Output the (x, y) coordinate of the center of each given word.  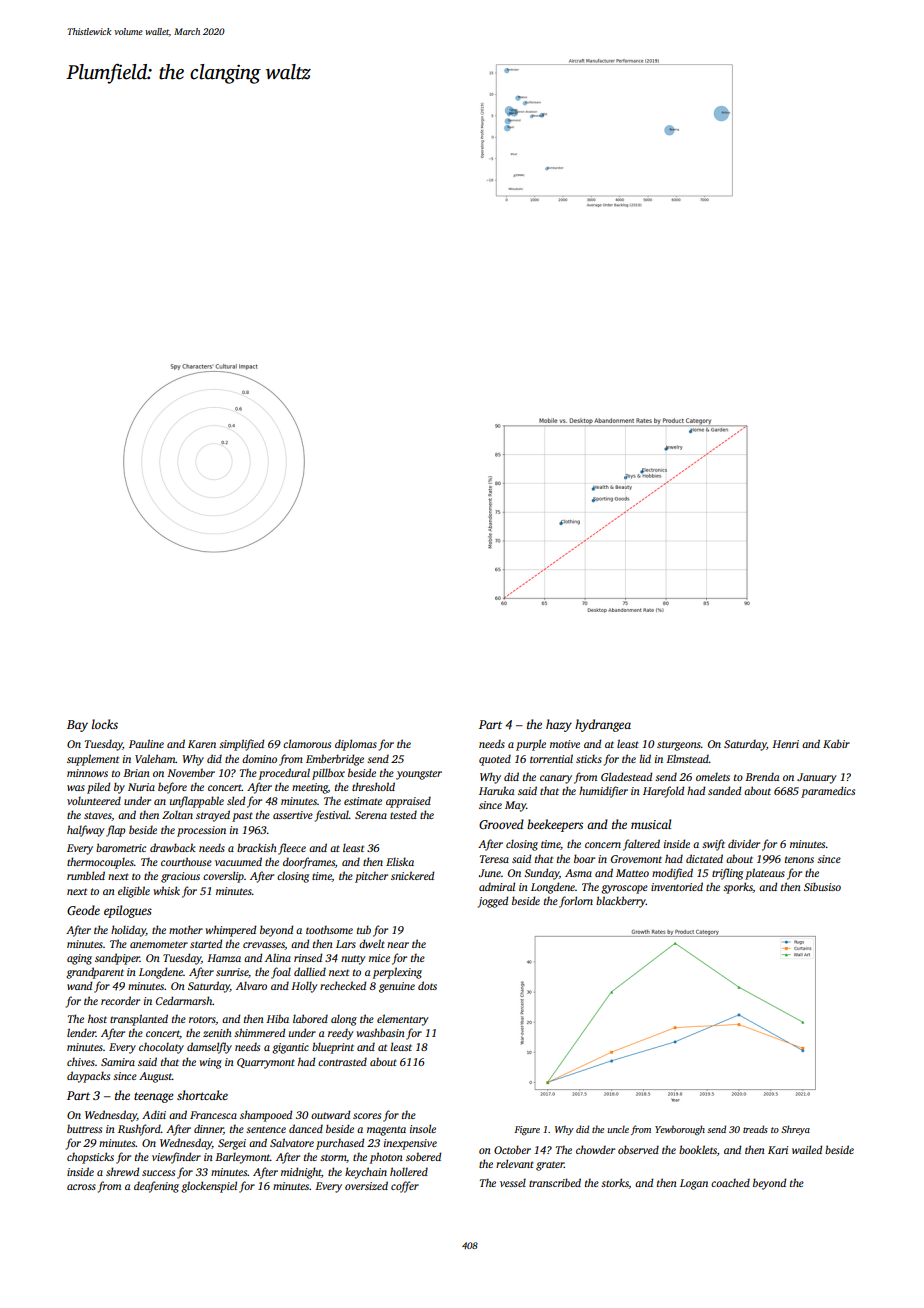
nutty (353, 960)
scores (367, 1116)
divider (744, 843)
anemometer (159, 944)
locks (105, 724)
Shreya (795, 1130)
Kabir (836, 743)
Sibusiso (822, 886)
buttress (84, 1128)
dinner (208, 1129)
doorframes (309, 863)
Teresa (494, 859)
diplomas (356, 745)
